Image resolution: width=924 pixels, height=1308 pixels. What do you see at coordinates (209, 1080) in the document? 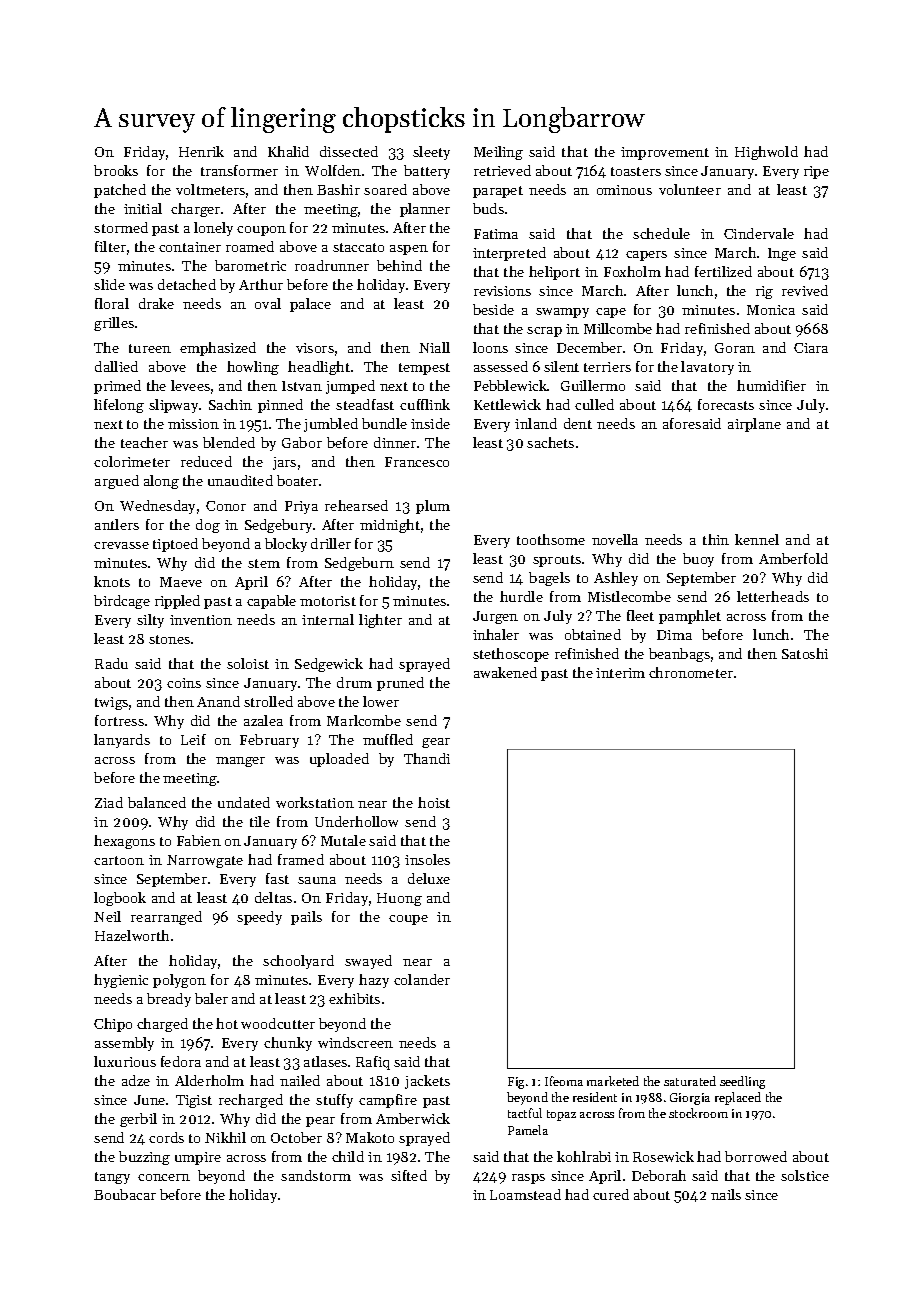
I see `Alderholm` at bounding box center [209, 1080].
